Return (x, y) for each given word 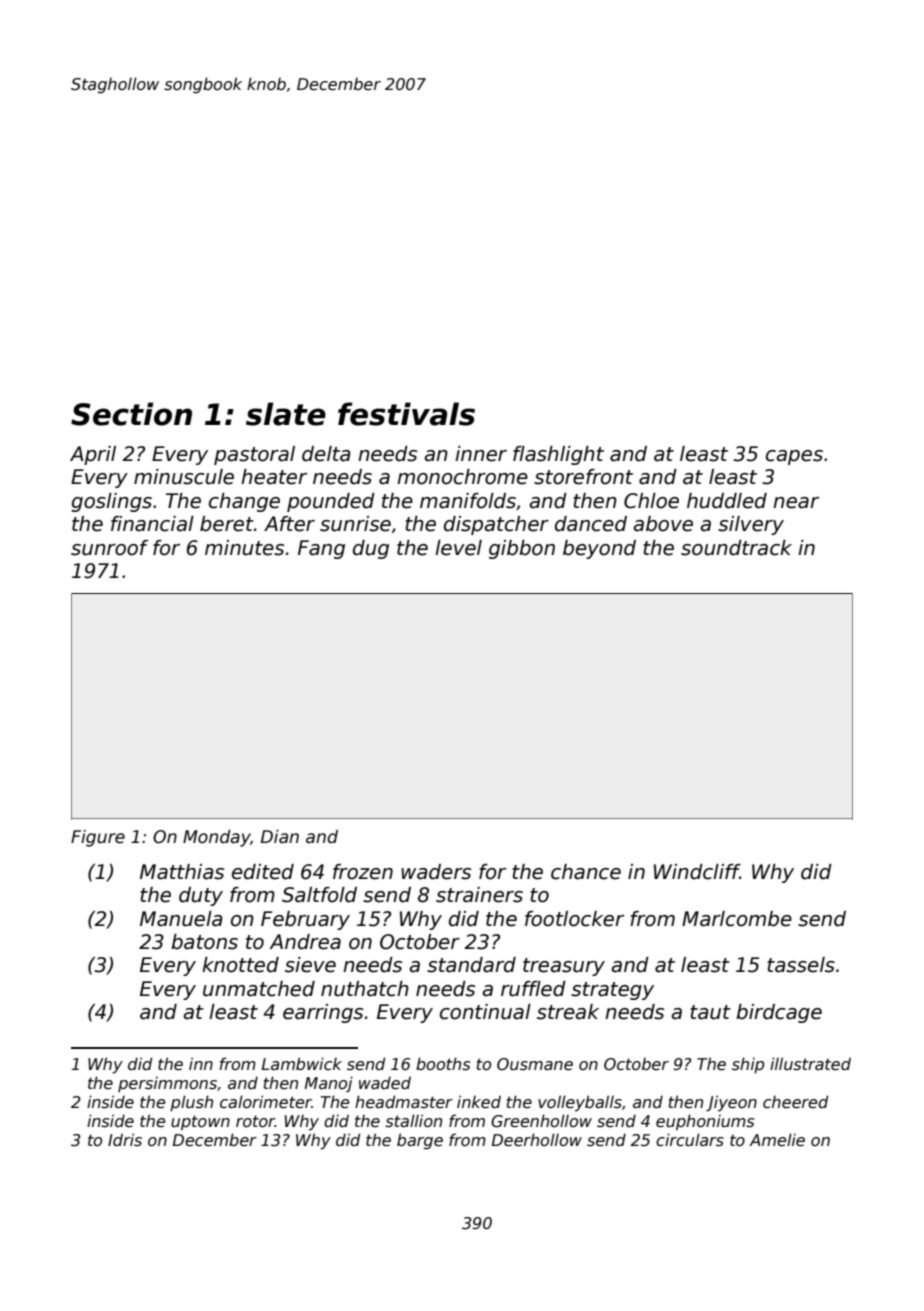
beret (227, 524)
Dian (280, 836)
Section (131, 414)
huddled (727, 501)
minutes (244, 548)
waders (436, 872)
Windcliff (697, 872)
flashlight (558, 455)
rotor (255, 1121)
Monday (217, 838)
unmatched (259, 989)
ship (748, 1065)
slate (286, 414)
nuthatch (365, 989)
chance (586, 872)
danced (591, 524)
